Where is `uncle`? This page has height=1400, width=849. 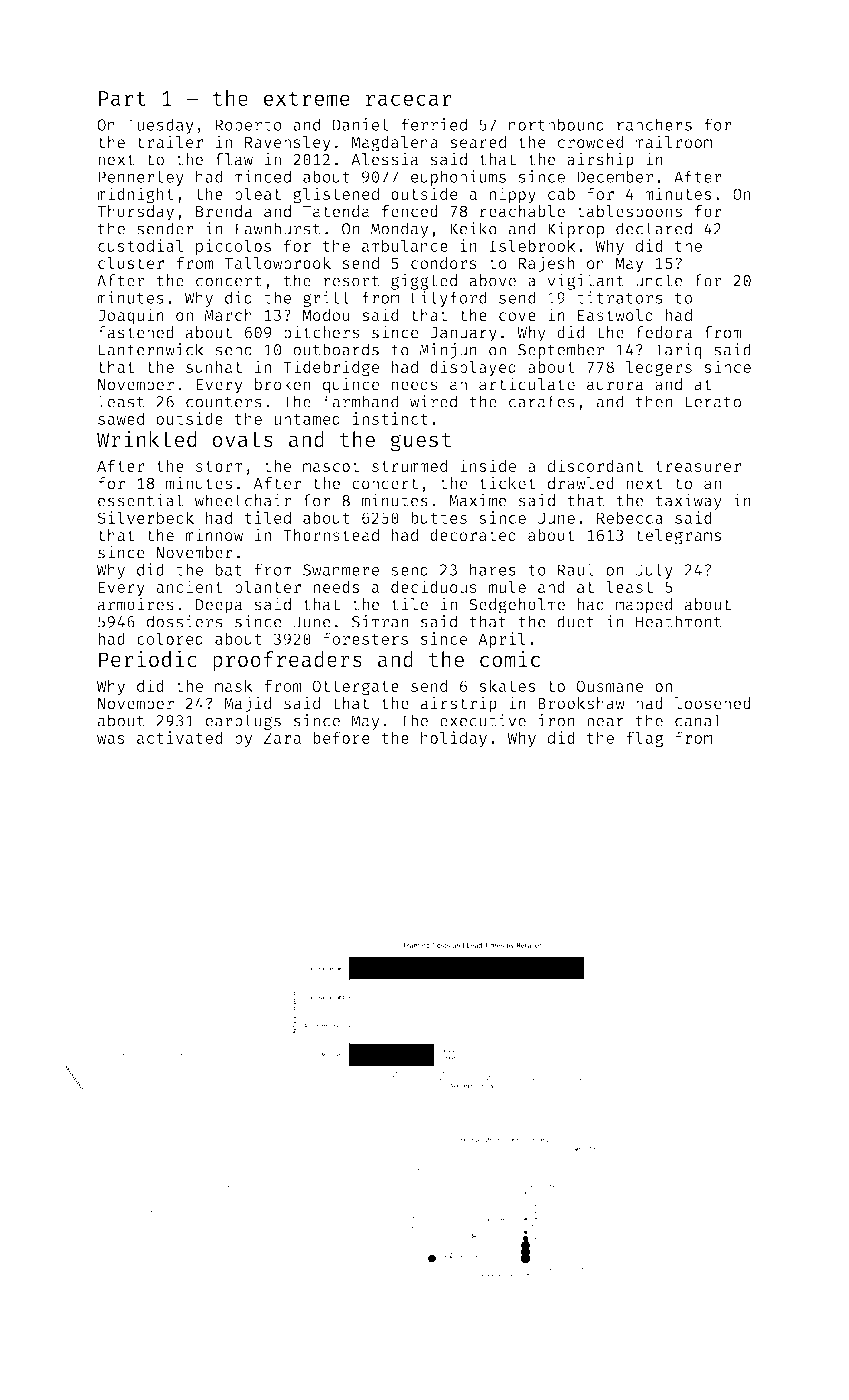
uncle is located at coordinates (659, 280).
